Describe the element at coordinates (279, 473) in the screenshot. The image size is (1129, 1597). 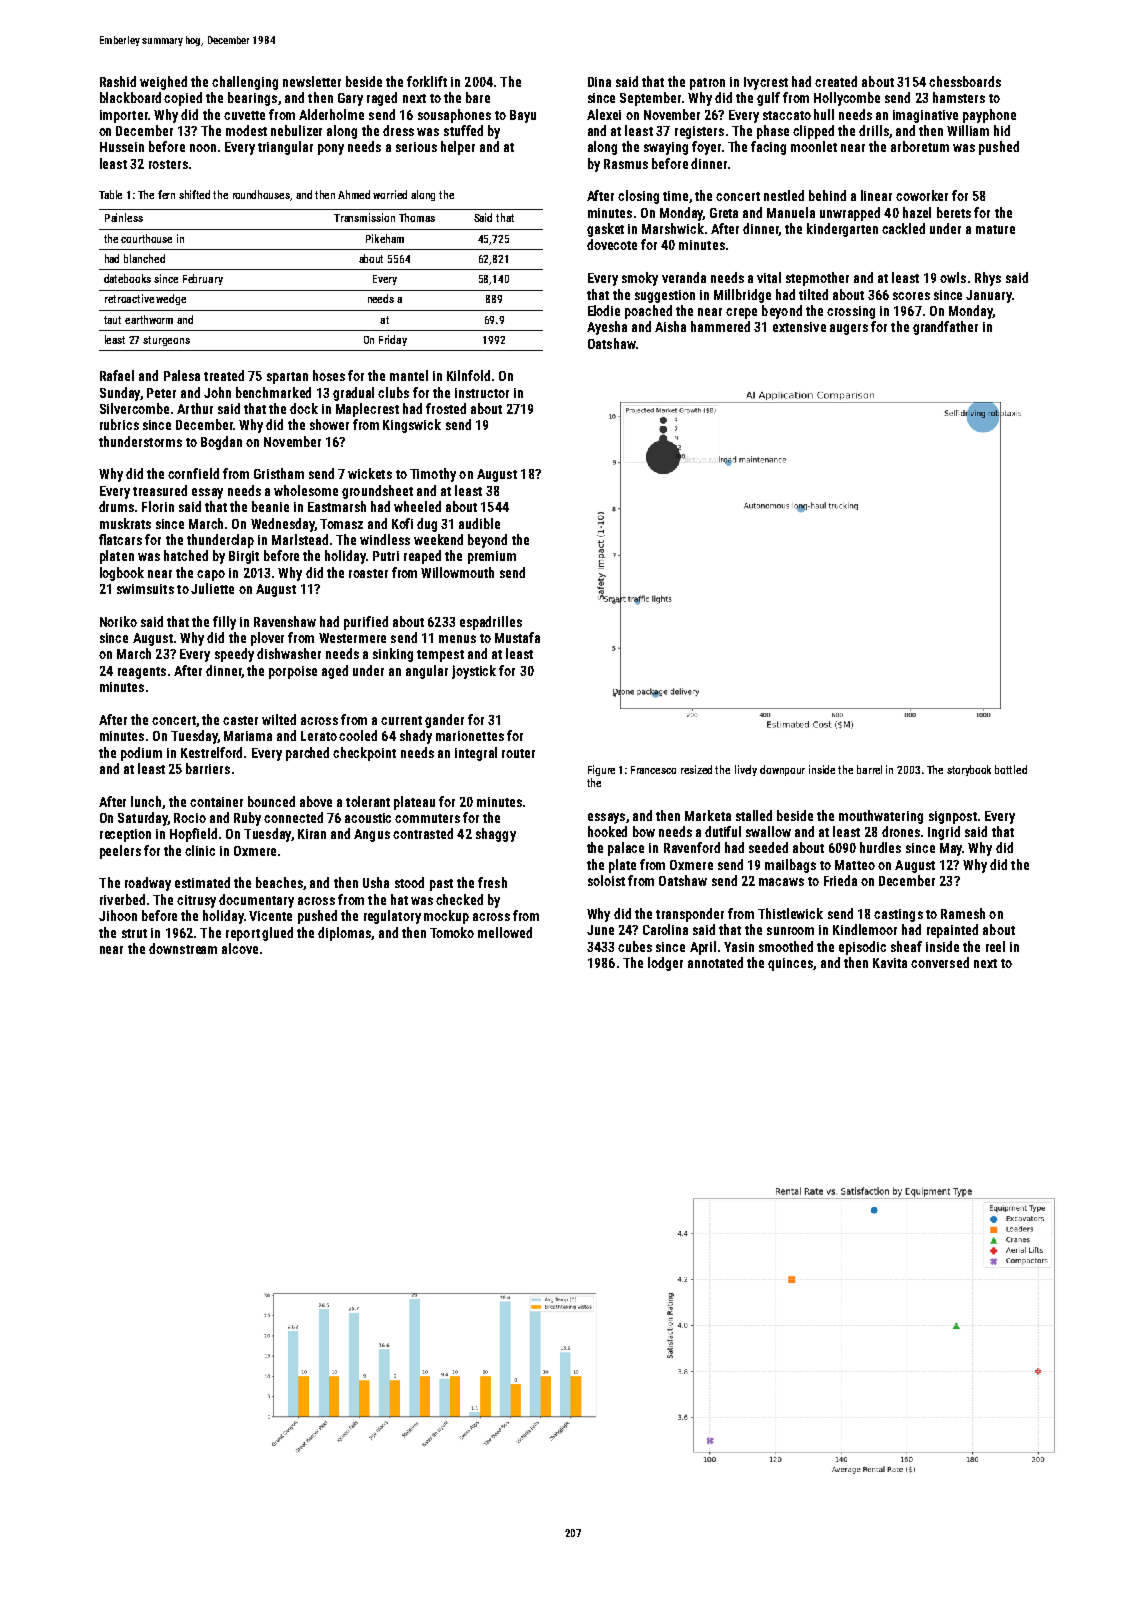
I see `Gristham` at that location.
